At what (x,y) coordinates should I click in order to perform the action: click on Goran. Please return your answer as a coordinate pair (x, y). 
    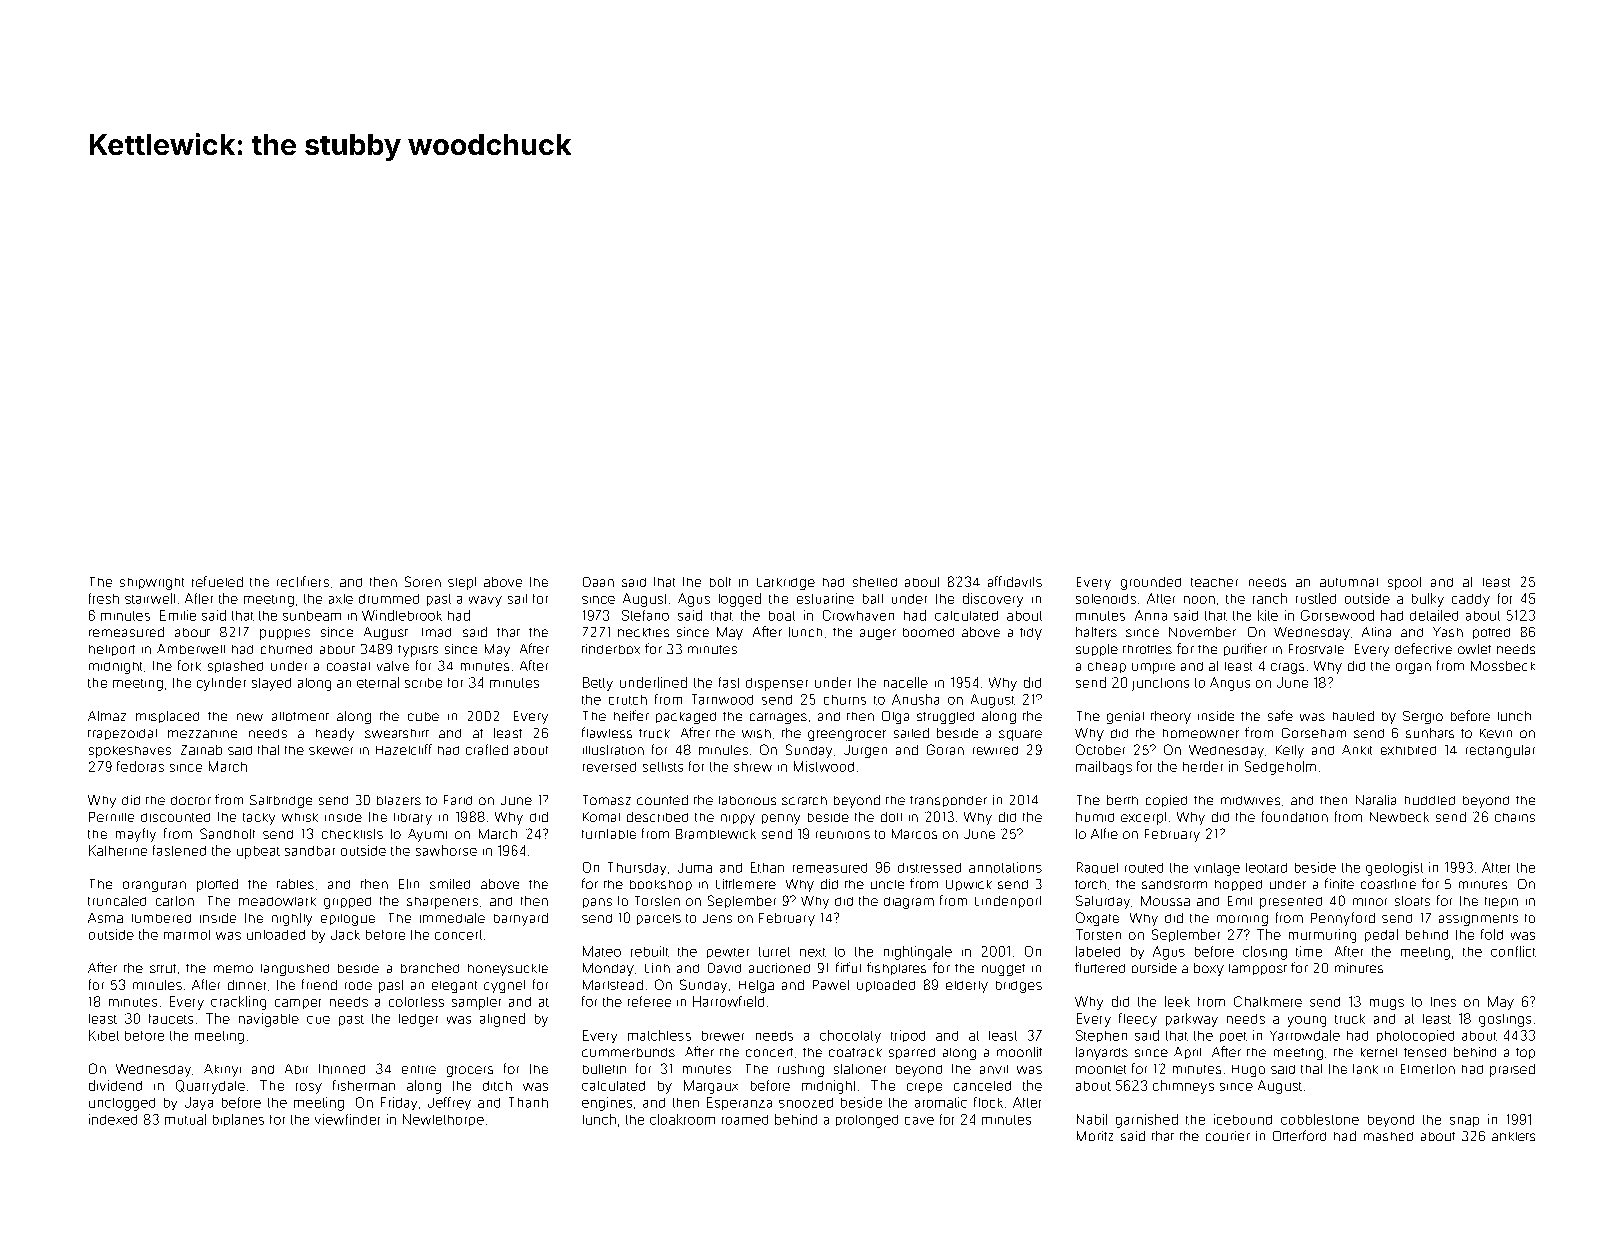
    Looking at the image, I should click on (945, 749).
